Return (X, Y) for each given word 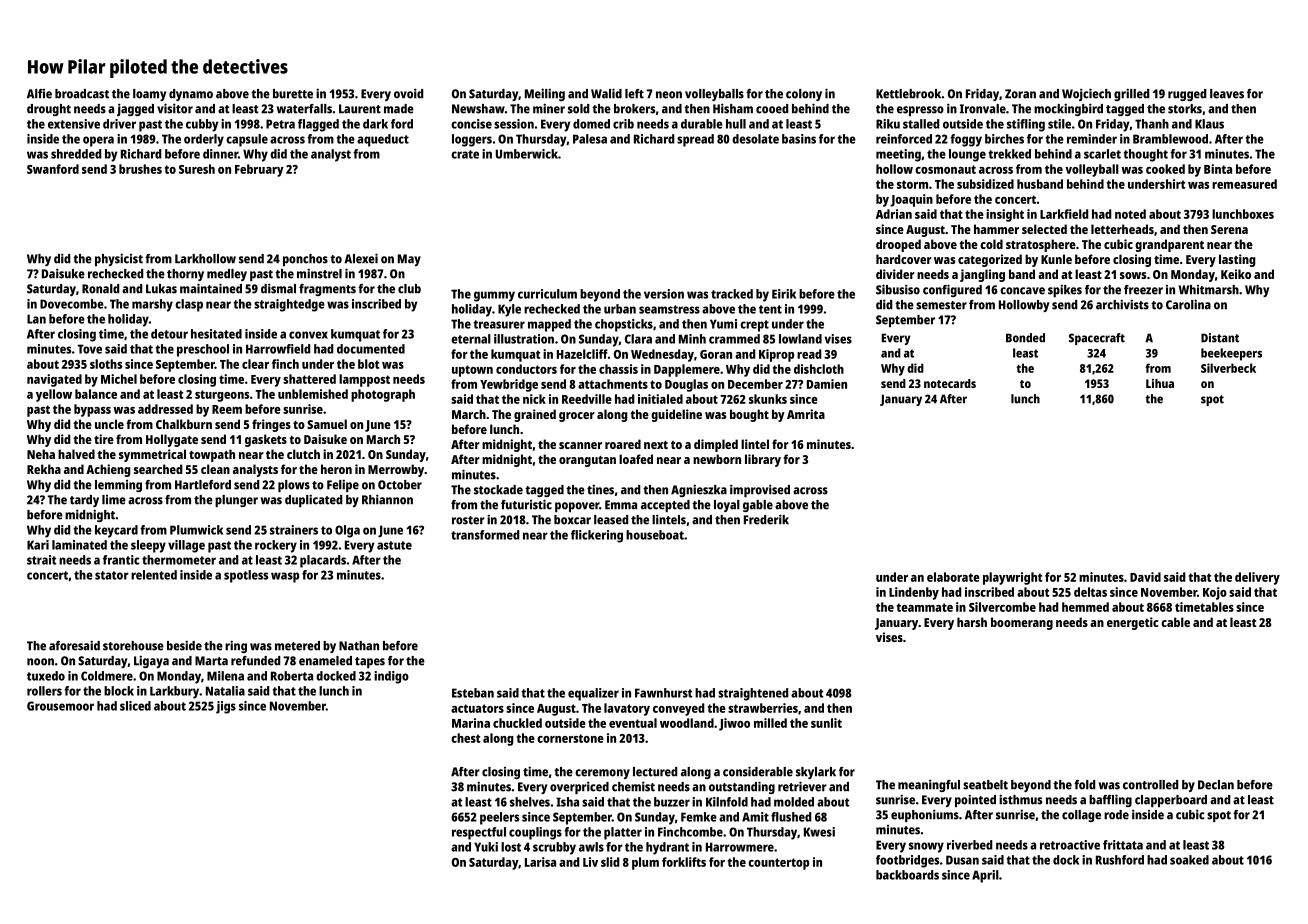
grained (535, 415)
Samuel (327, 424)
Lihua (1160, 383)
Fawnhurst (664, 693)
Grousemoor (60, 706)
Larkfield (1064, 214)
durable (702, 124)
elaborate (953, 577)
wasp (285, 577)
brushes (140, 169)
